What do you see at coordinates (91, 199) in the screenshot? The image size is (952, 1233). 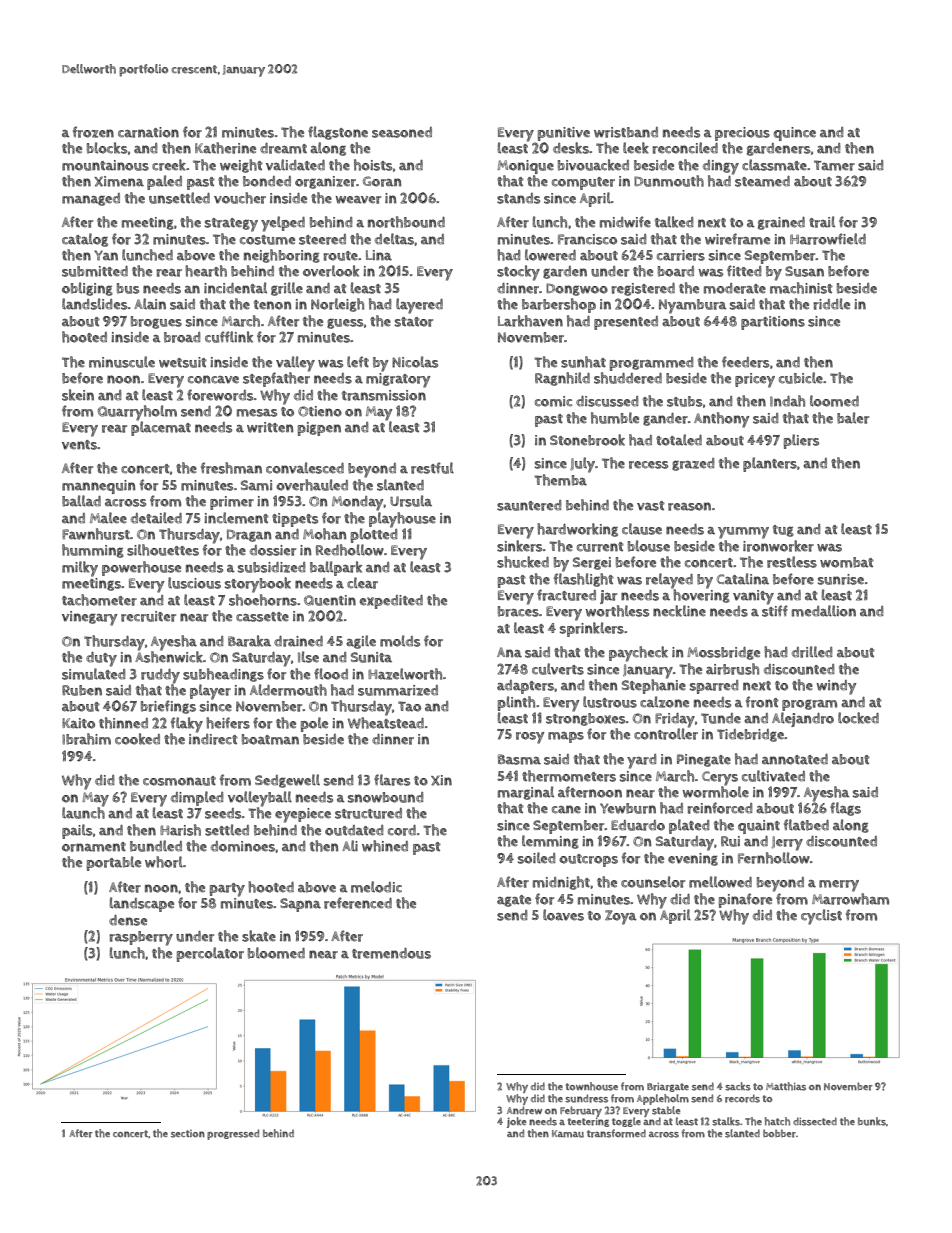 I see `managed` at bounding box center [91, 199].
